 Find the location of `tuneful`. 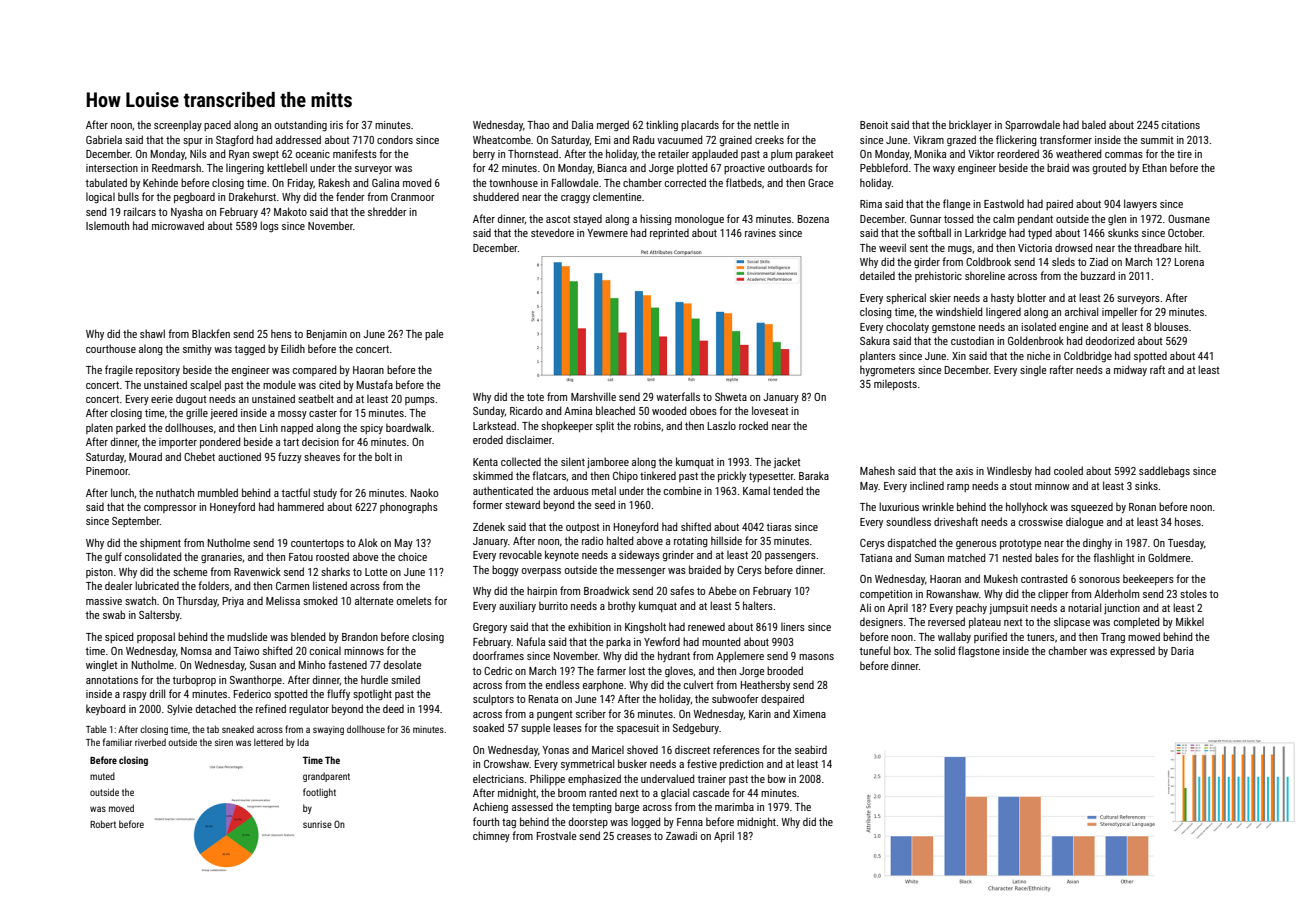

tuneful is located at coordinates (875, 650).
